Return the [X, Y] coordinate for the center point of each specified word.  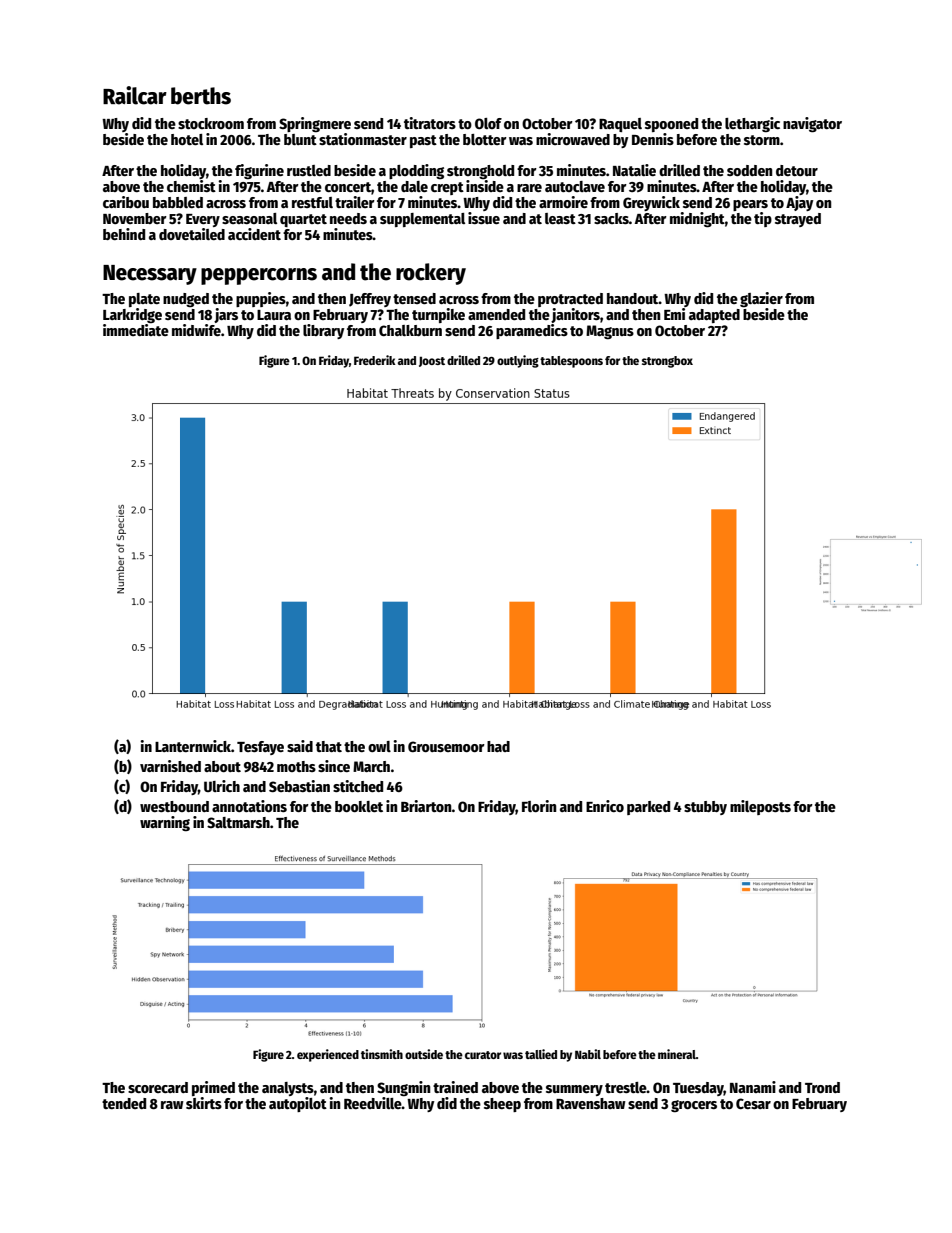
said [300, 746]
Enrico [605, 806]
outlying [518, 361]
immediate [136, 330]
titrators [430, 123]
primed [213, 1088]
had [498, 746]
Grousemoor [446, 746]
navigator [812, 125]
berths [201, 96]
